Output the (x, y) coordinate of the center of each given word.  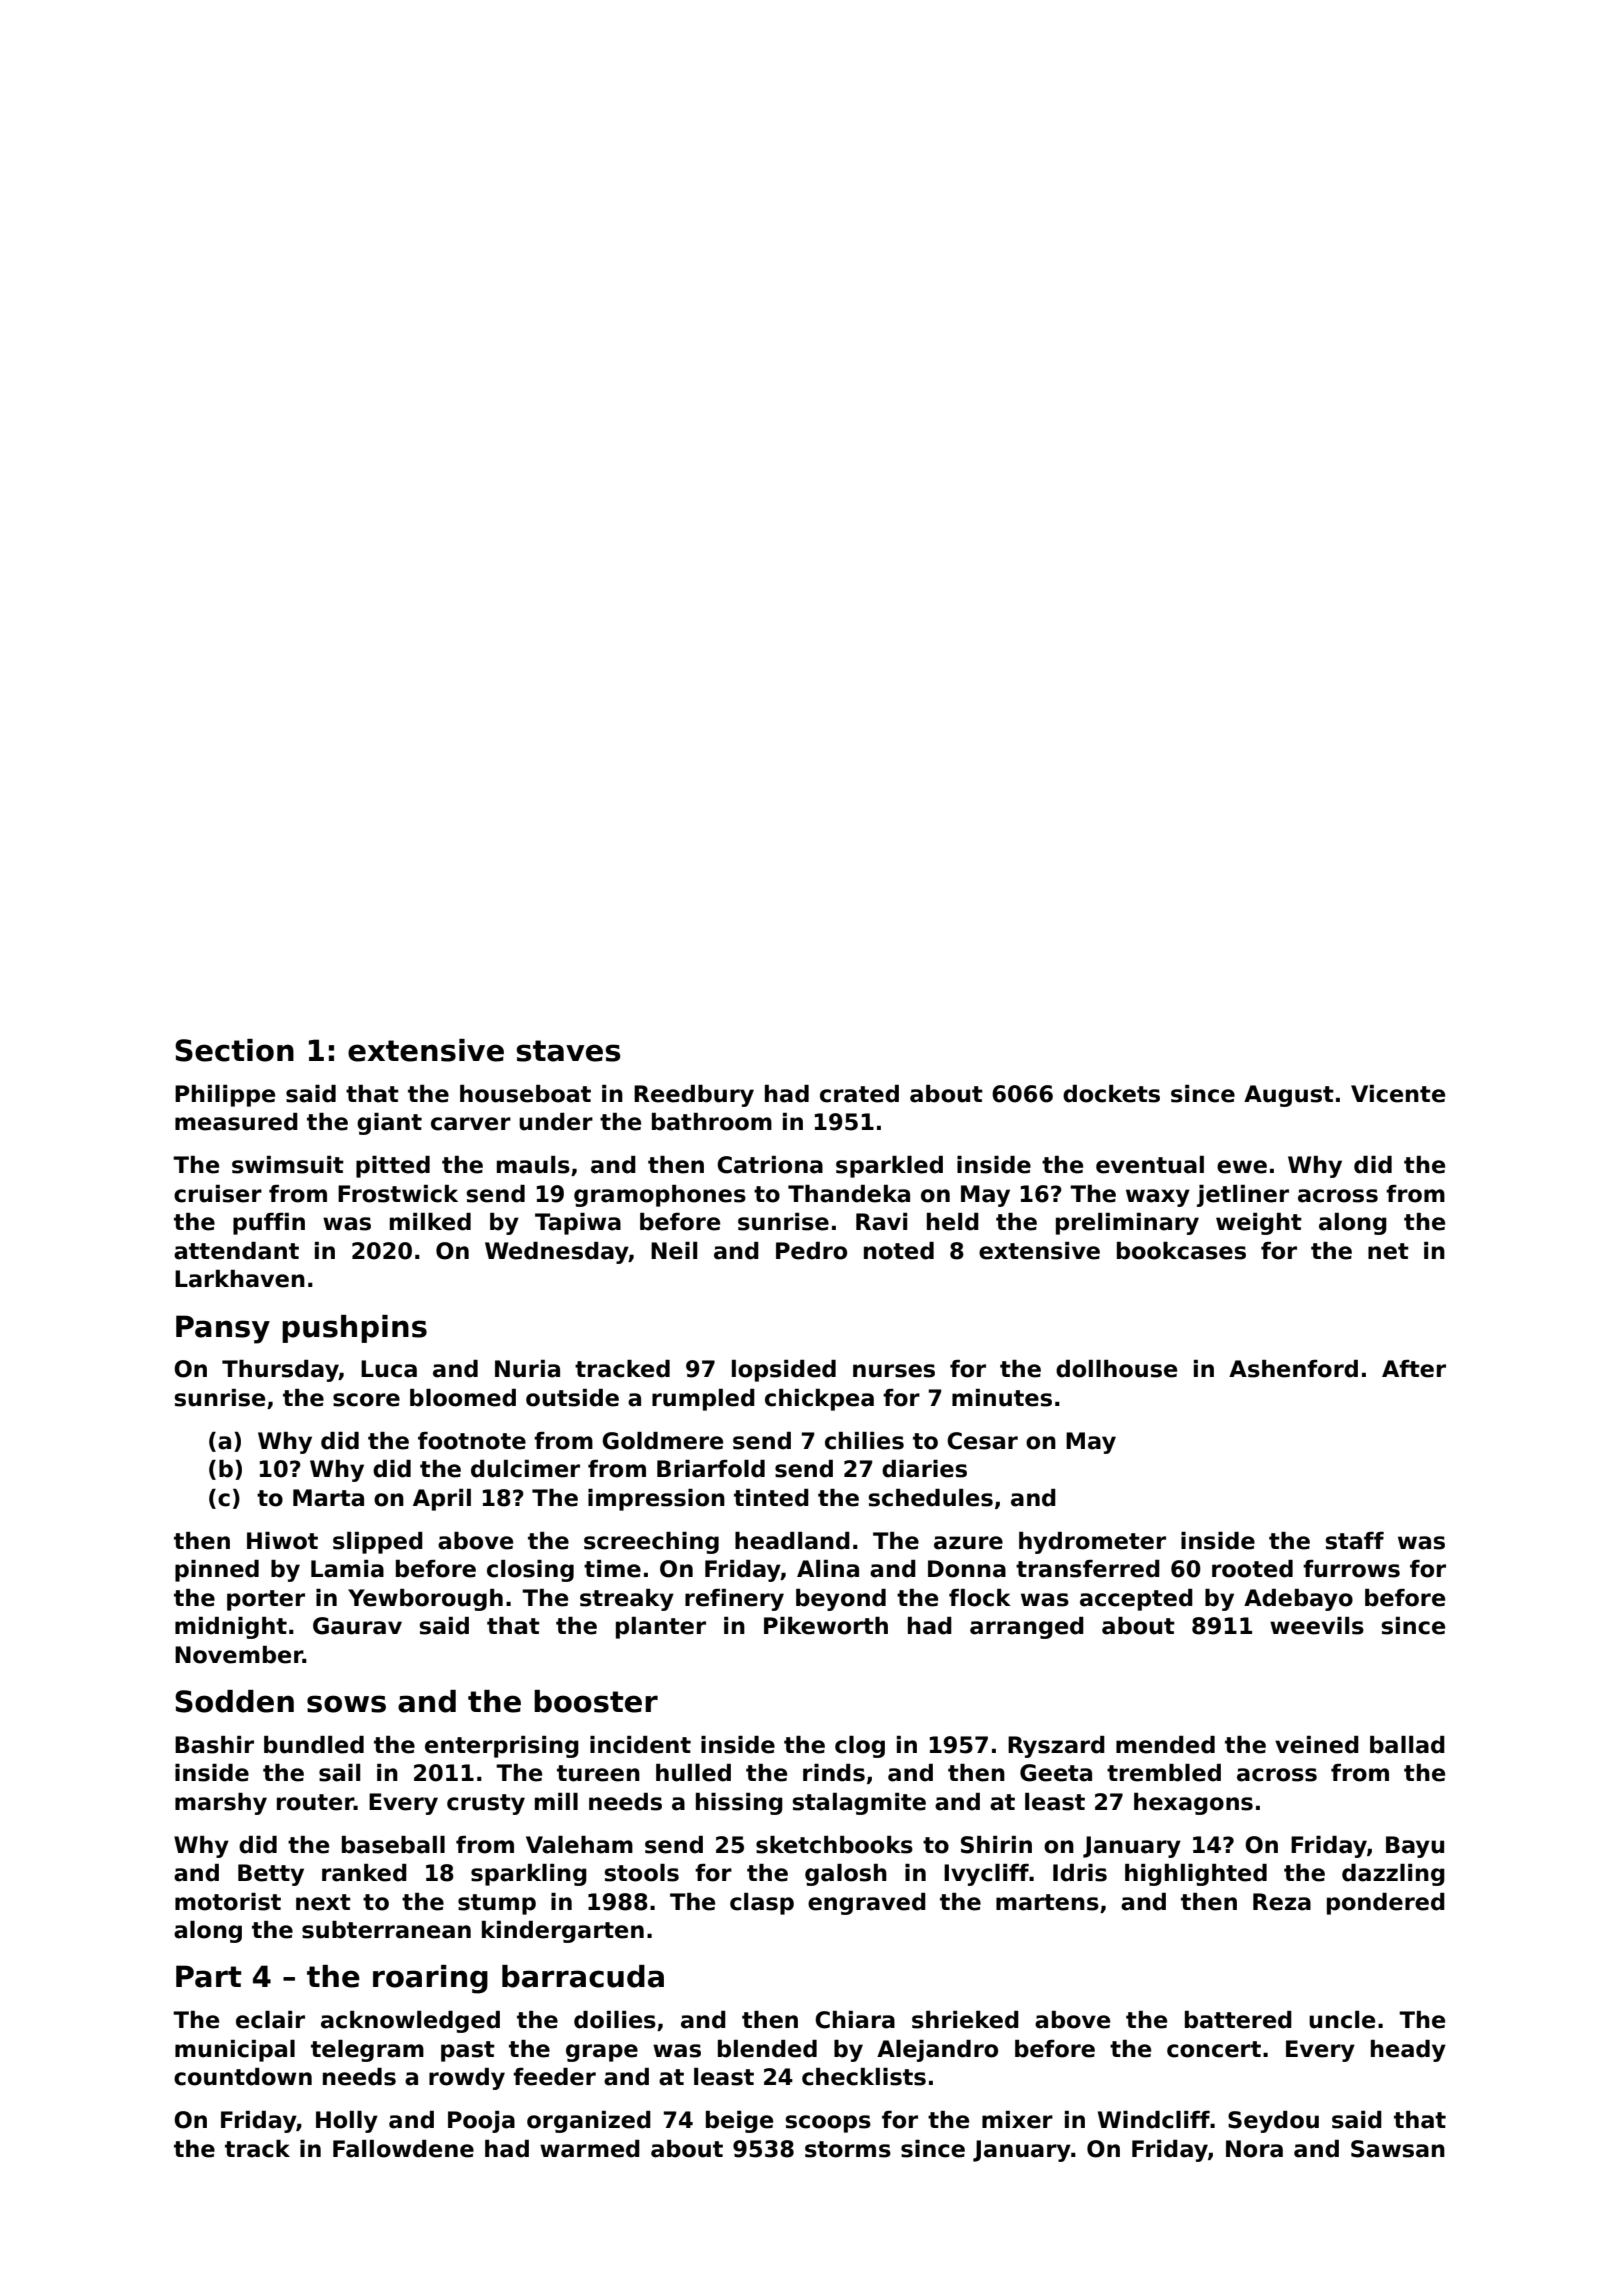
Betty (271, 1875)
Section (234, 1050)
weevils (1317, 1626)
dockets (1111, 1094)
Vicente (1398, 1094)
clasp (762, 1904)
